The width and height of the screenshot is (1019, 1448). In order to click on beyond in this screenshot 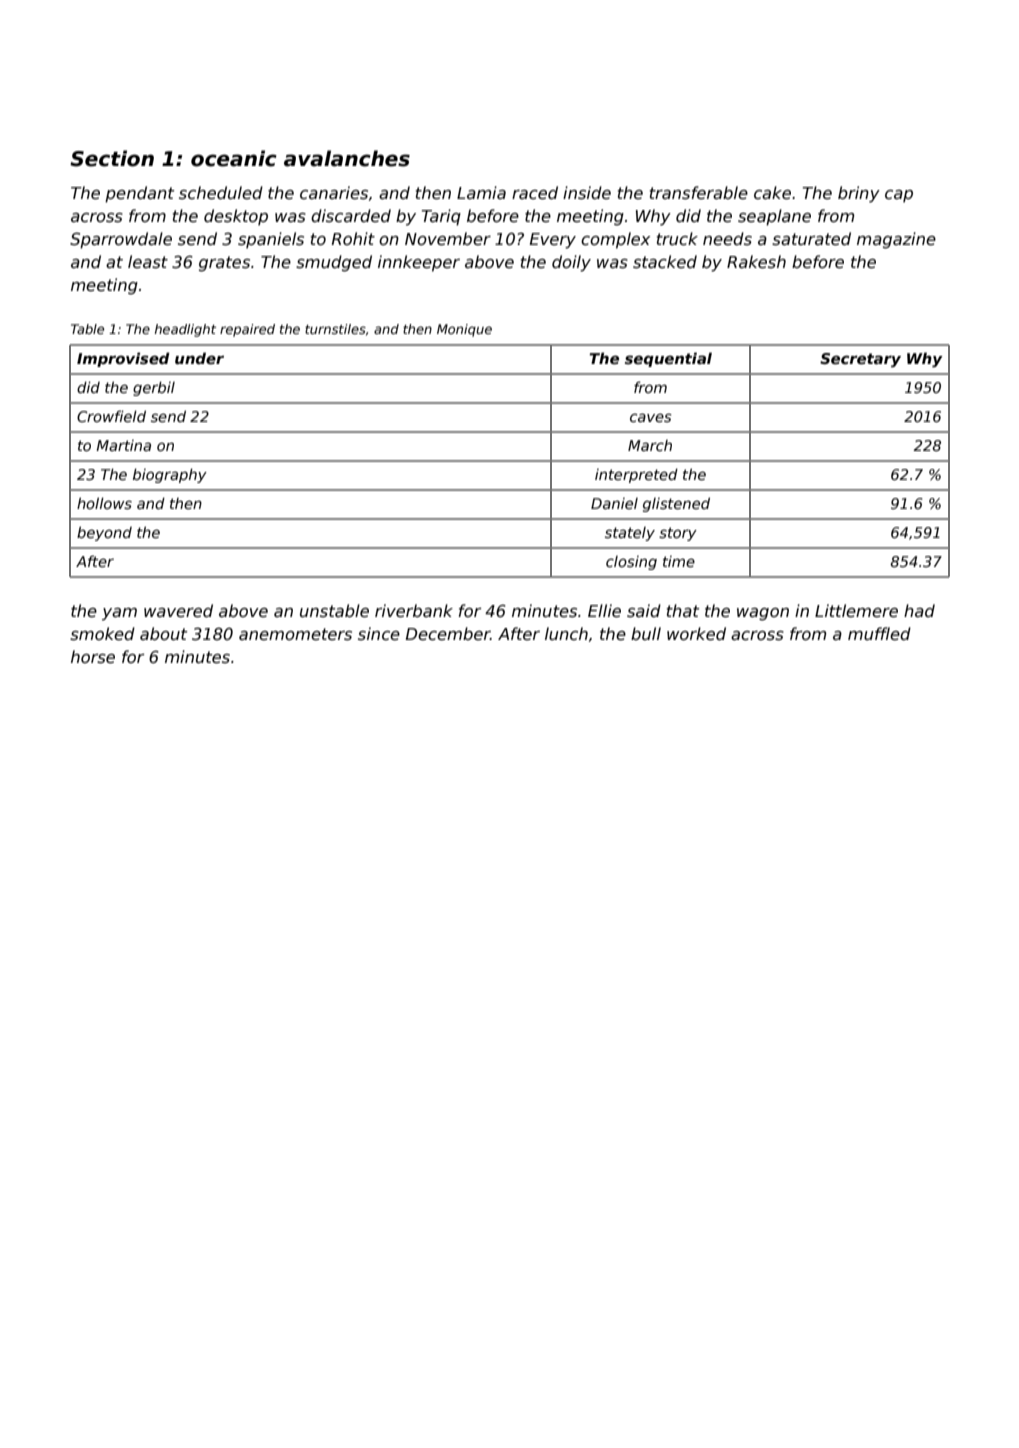, I will do `click(104, 533)`.
